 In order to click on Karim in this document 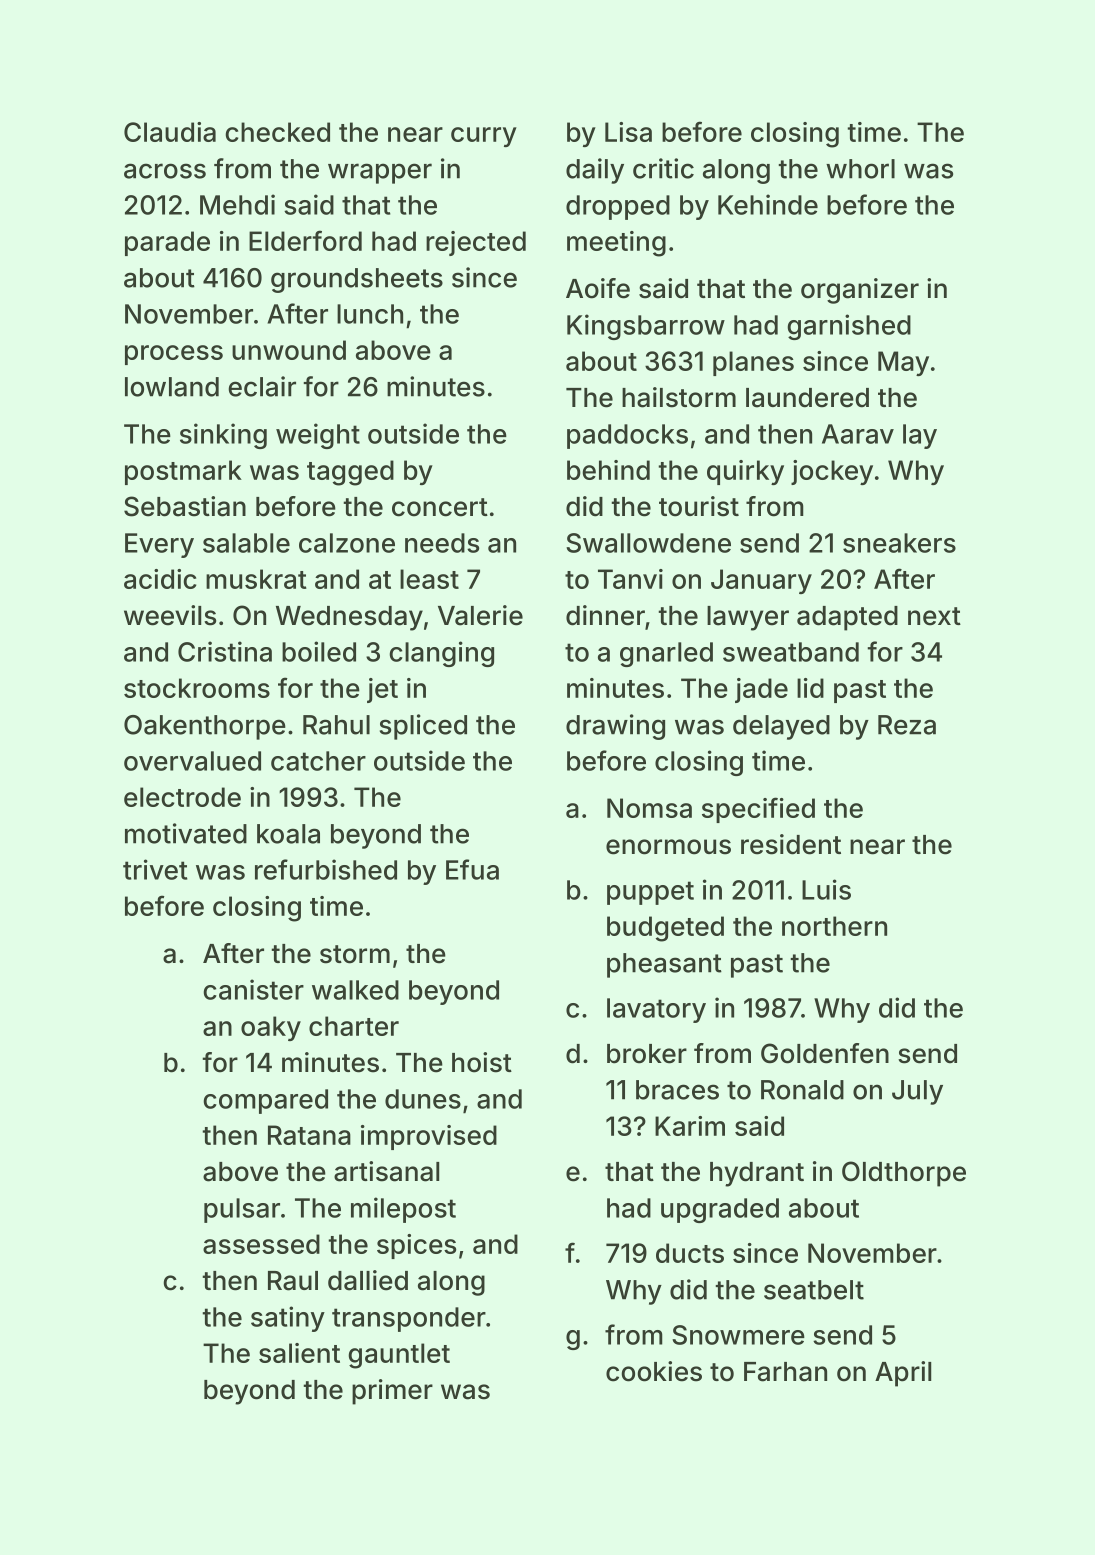, I will do `click(690, 1126)`.
